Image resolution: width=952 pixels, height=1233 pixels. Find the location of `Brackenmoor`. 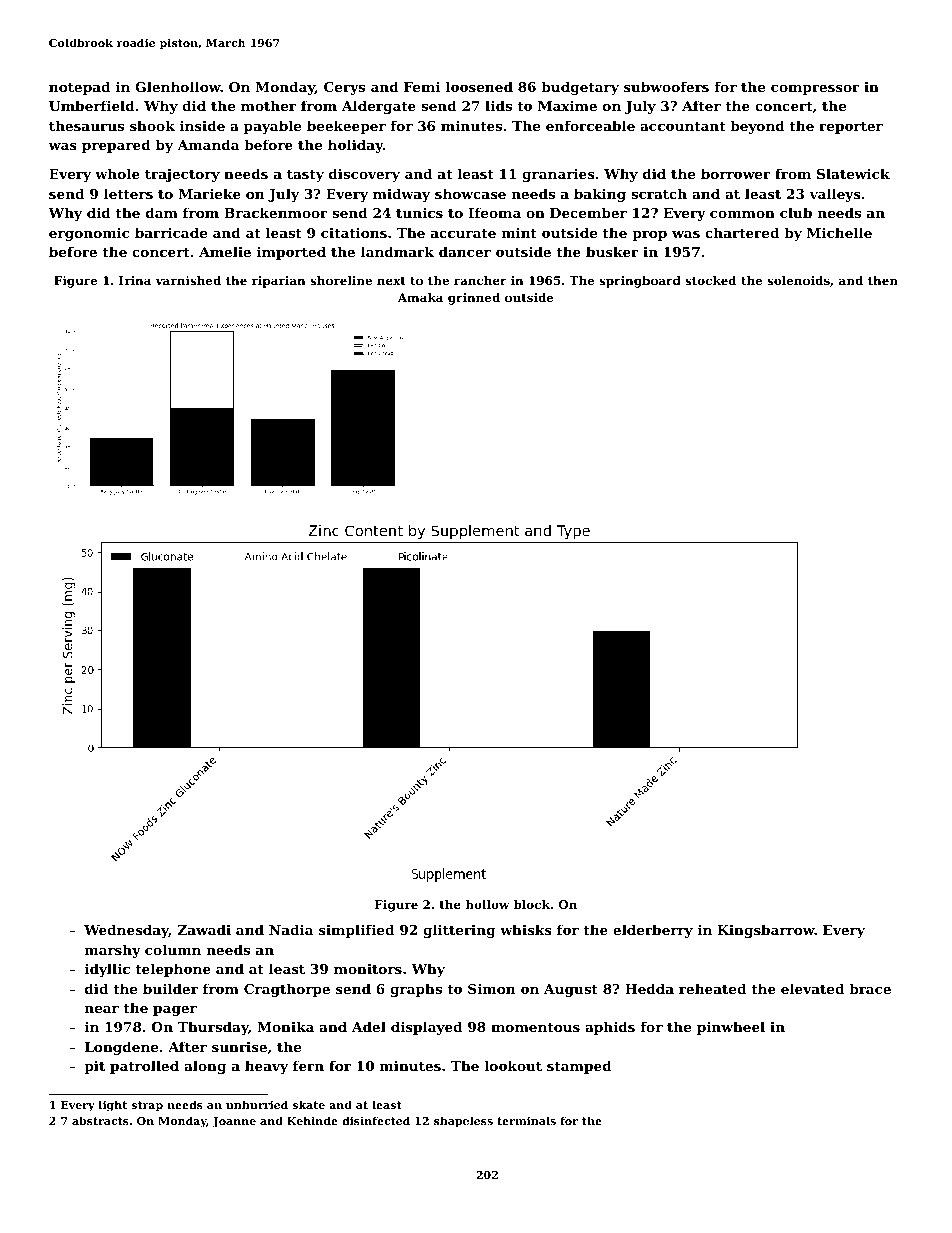

Brackenmoor is located at coordinates (276, 212).
